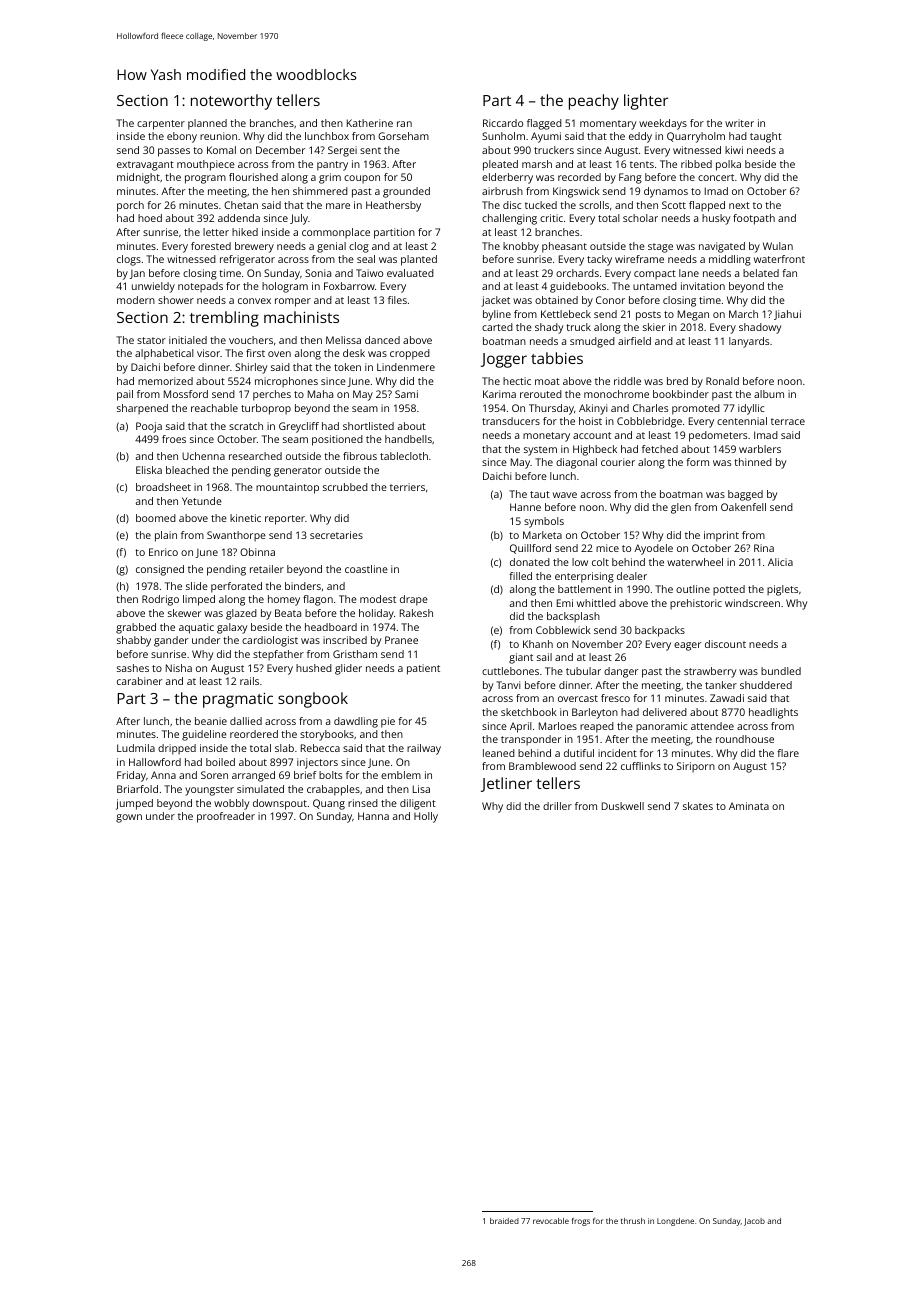 This page has width=924, height=1308. I want to click on pedometers, so click(718, 436).
